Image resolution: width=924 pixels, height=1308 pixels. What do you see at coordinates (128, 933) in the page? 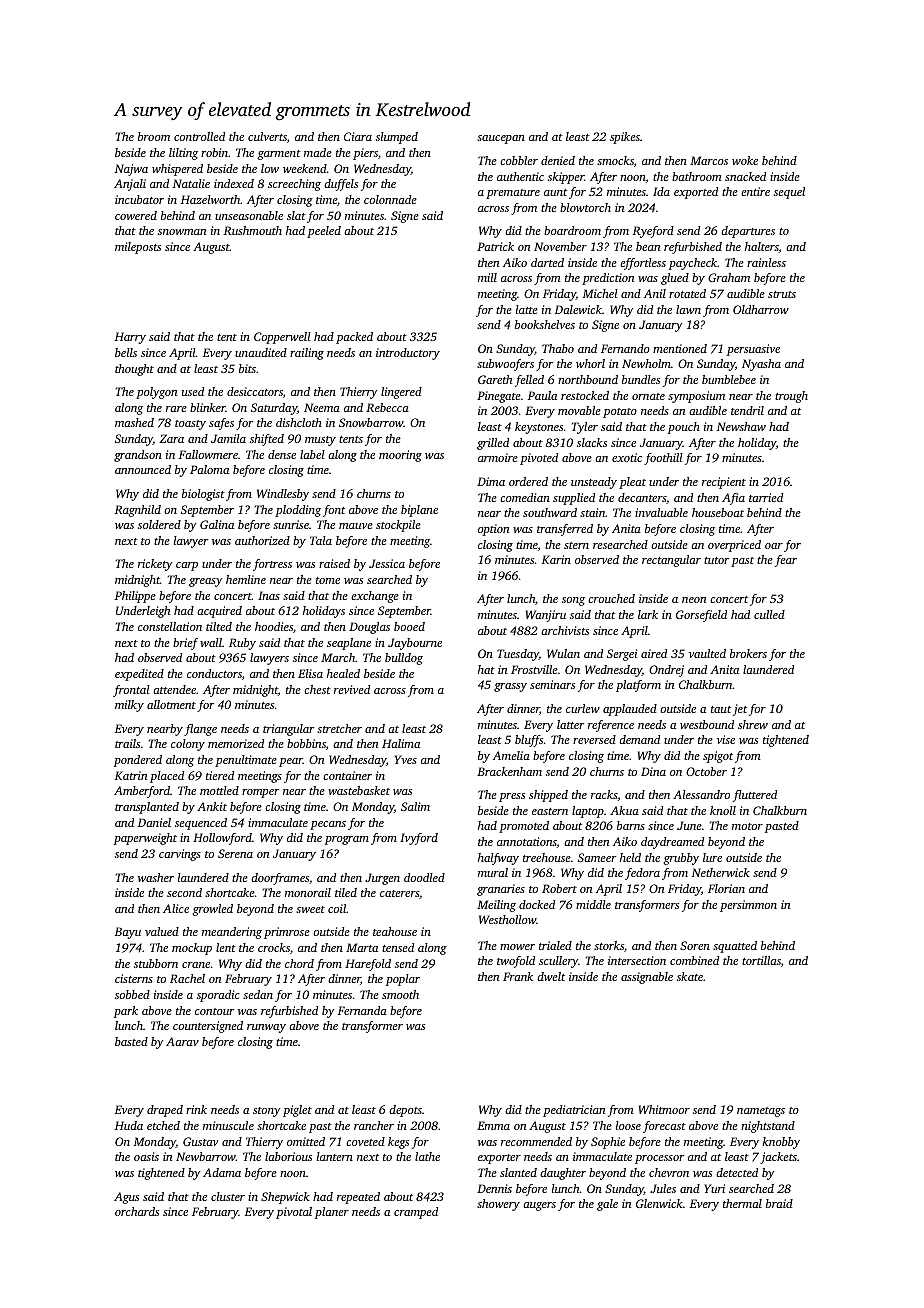
I see `Bayu` at bounding box center [128, 933].
